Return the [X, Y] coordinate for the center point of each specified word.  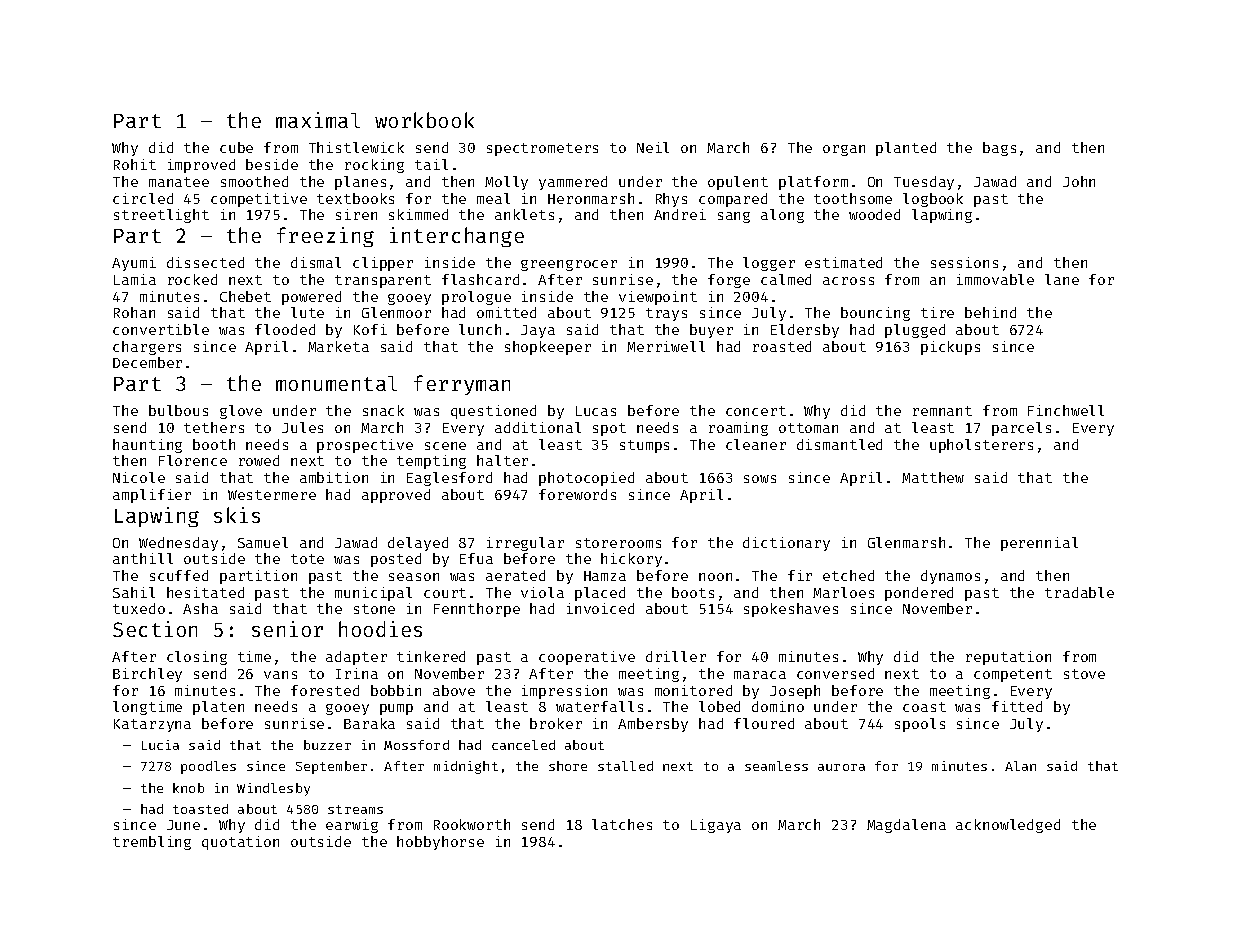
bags [999, 149]
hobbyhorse [440, 843]
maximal [318, 120]
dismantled [839, 444]
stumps [644, 446]
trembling [152, 843]
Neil [653, 147]
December [147, 362]
